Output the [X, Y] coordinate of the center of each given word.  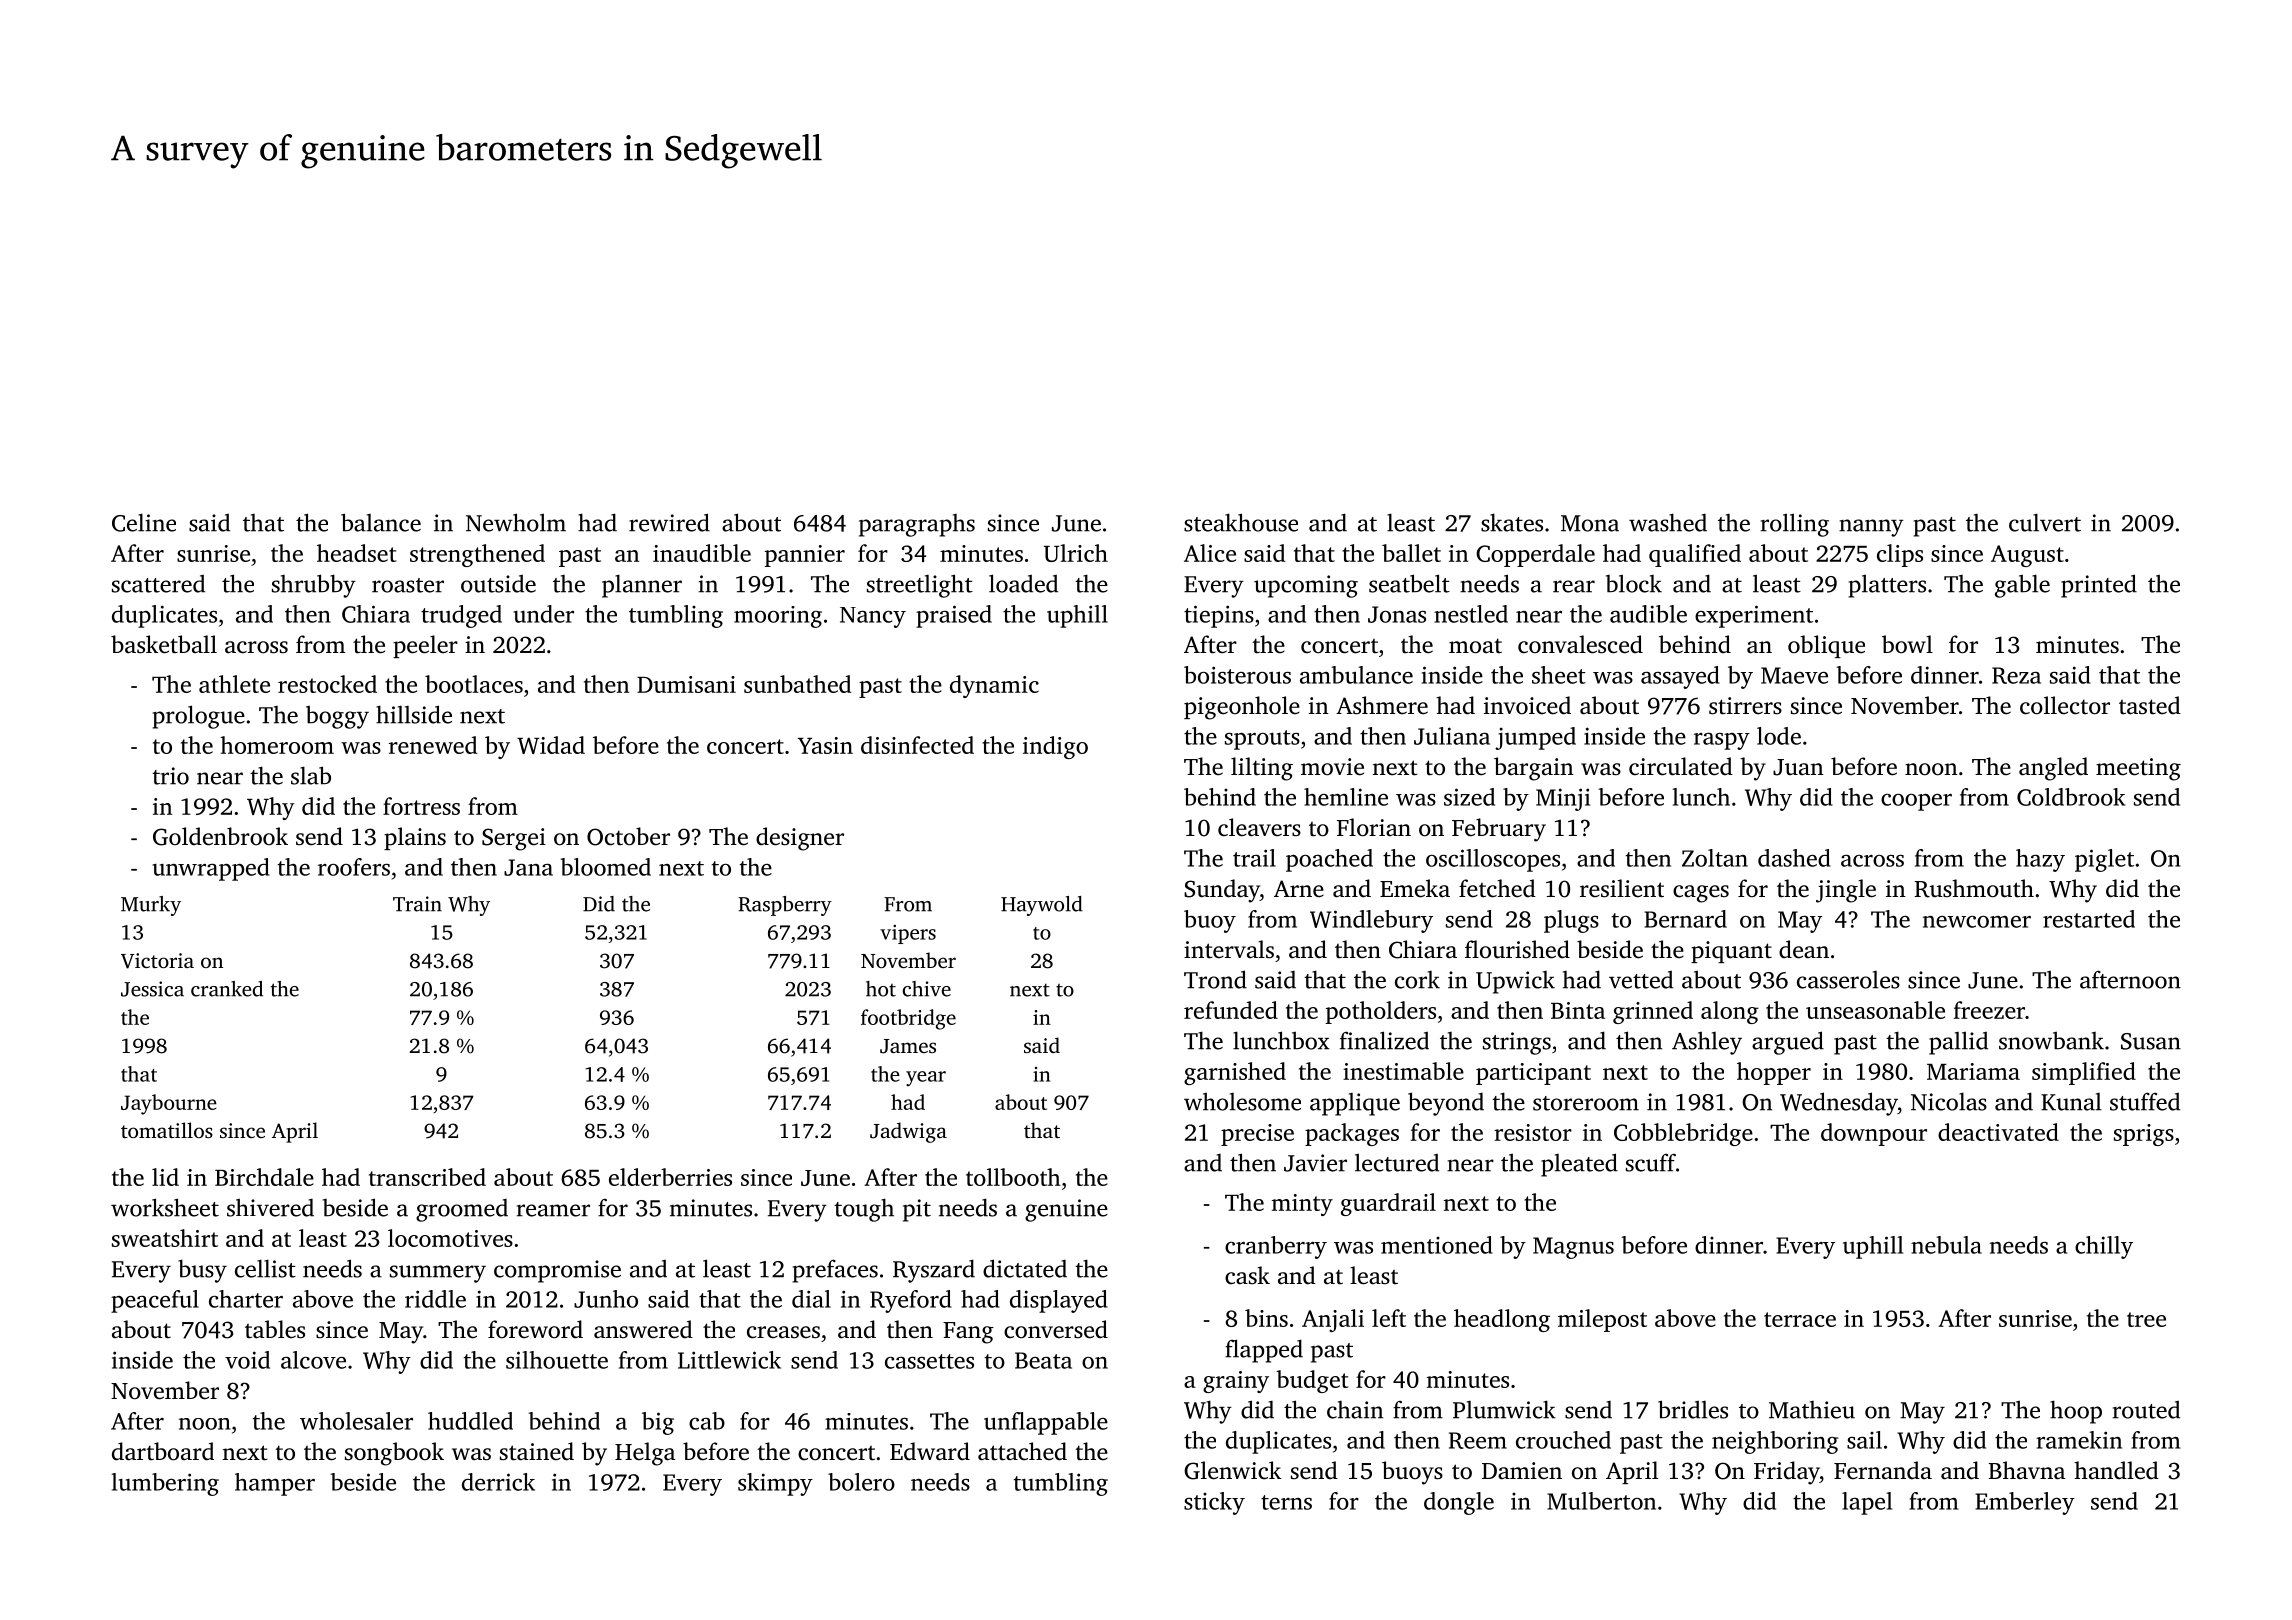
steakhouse [1241, 522]
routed [2146, 1410]
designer [800, 839]
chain [1355, 1410]
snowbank [2051, 1040]
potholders [1381, 1012]
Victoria [157, 961]
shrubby [314, 586]
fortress [421, 806]
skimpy [775, 1484]
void [247, 1360]
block [1634, 583]
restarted [2089, 919]
